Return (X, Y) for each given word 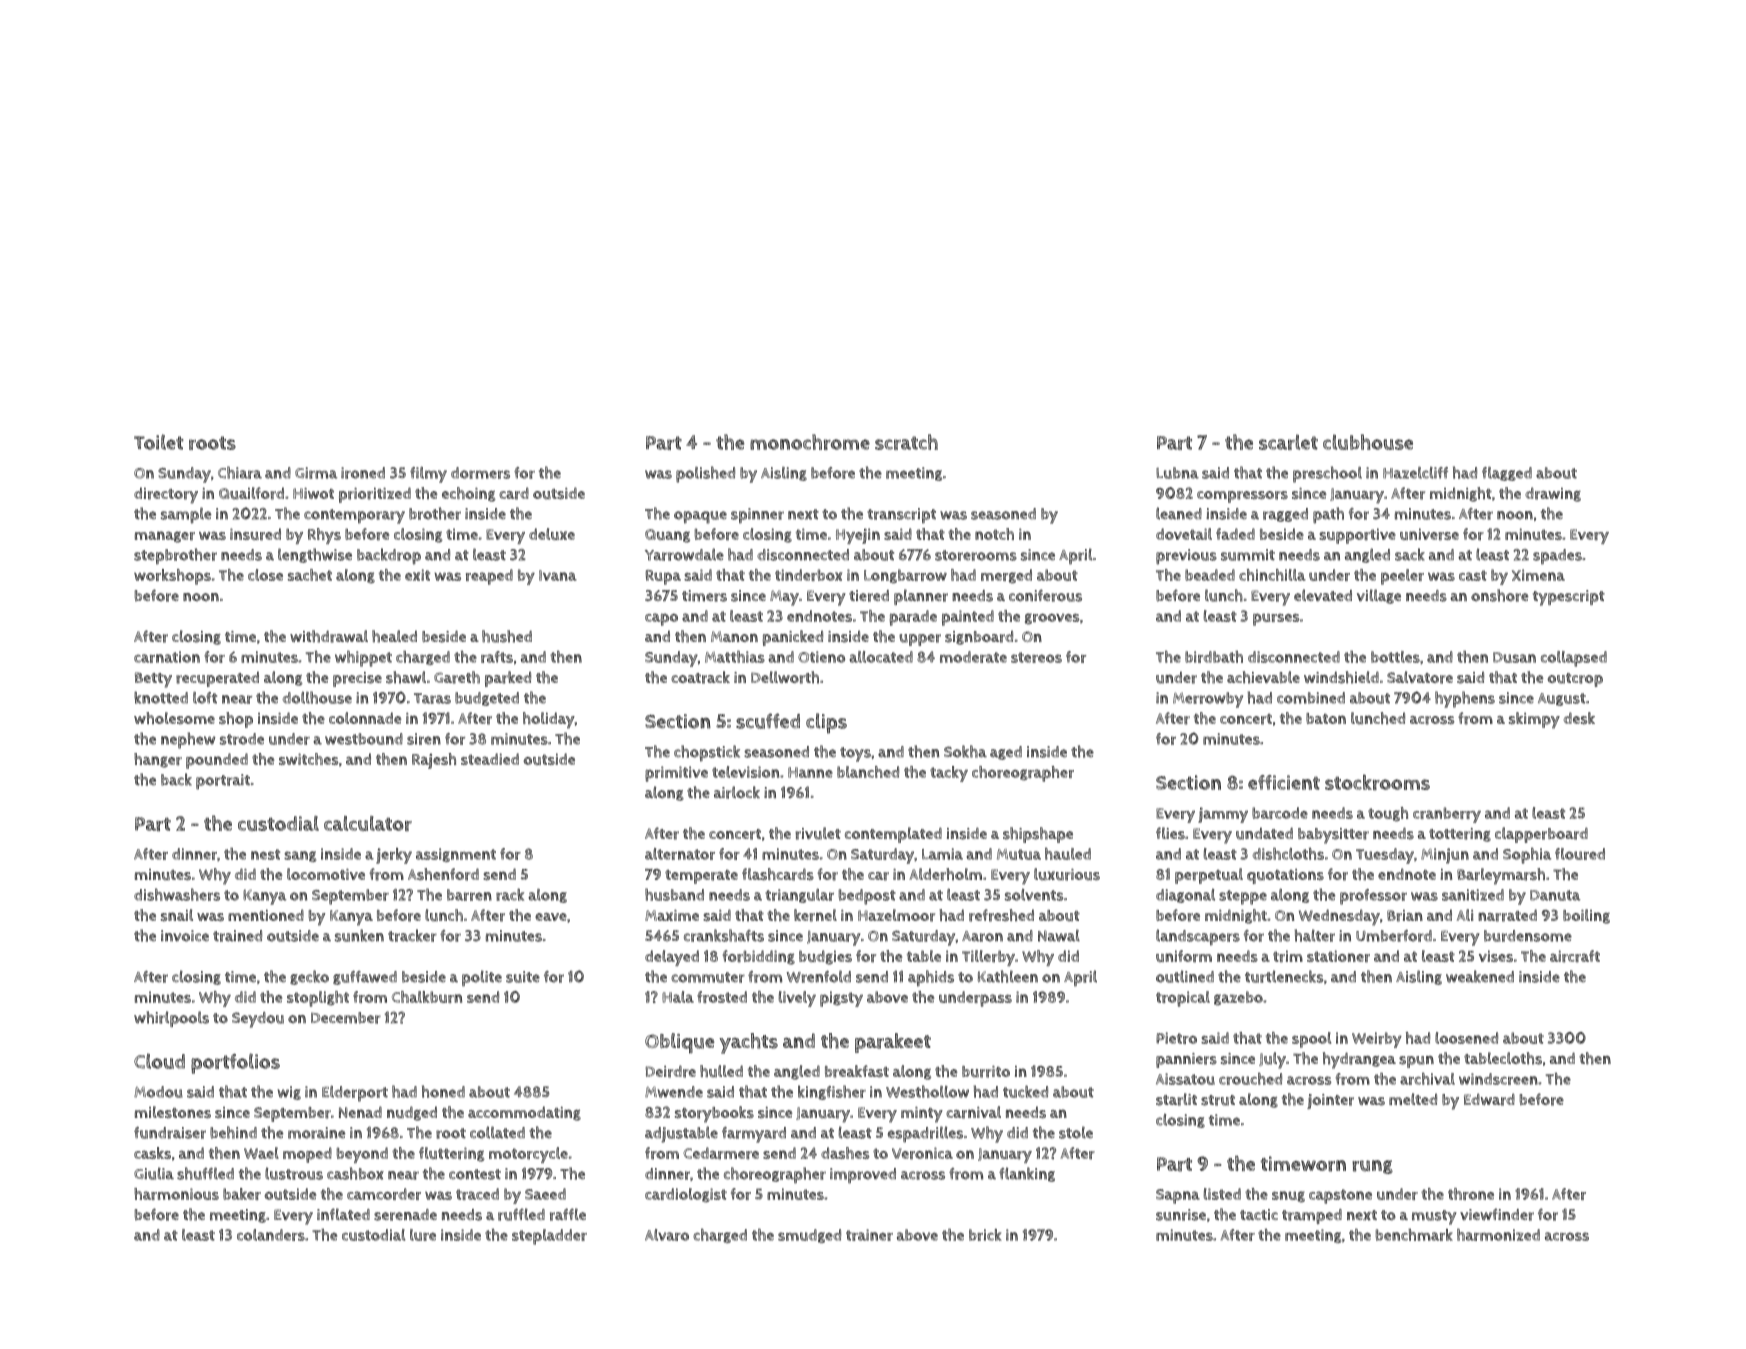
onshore (1499, 595)
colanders (271, 1235)
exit (417, 575)
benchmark (1414, 1235)
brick (985, 1235)
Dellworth (785, 677)
